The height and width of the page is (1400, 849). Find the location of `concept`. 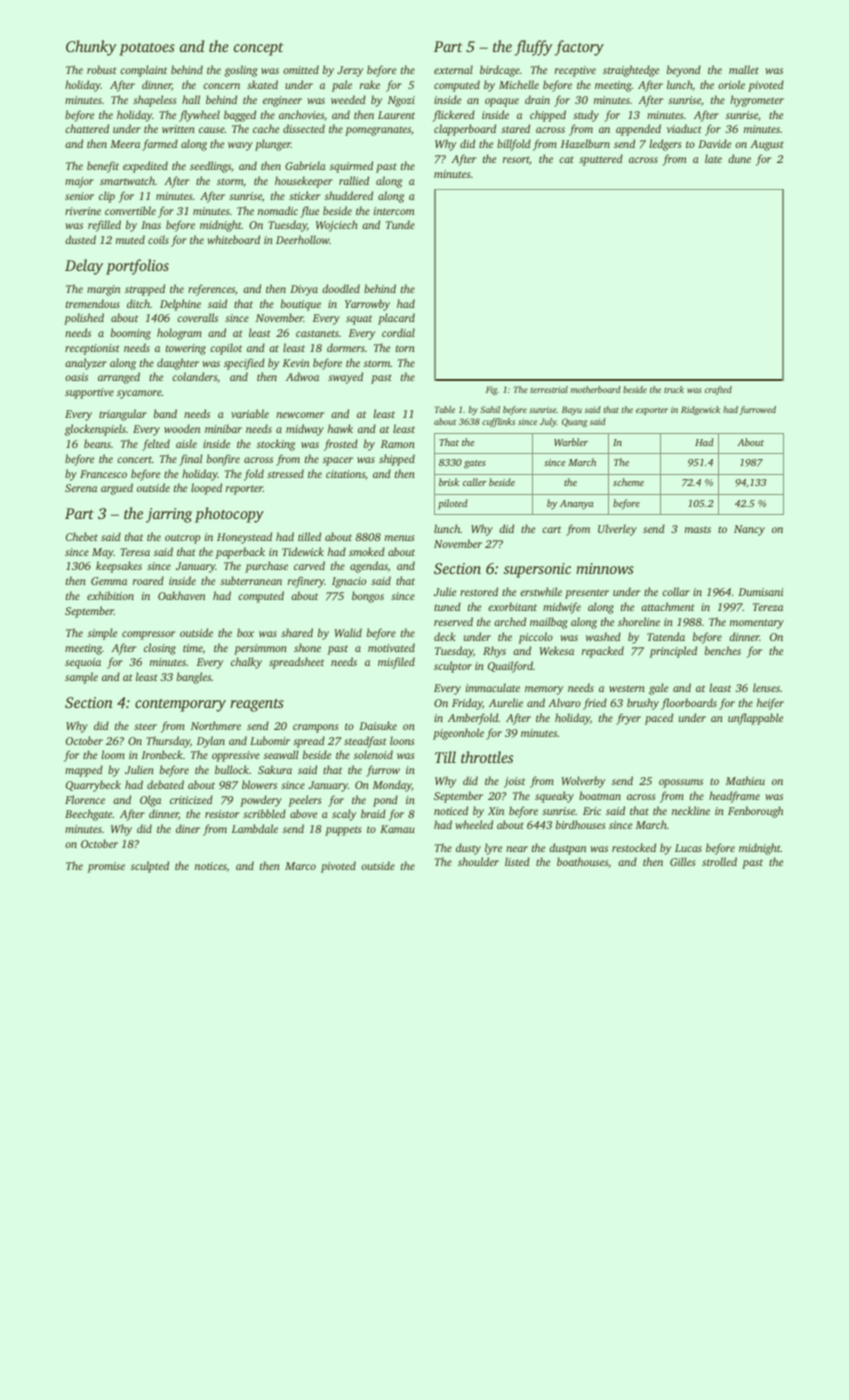

concept is located at coordinates (258, 49).
